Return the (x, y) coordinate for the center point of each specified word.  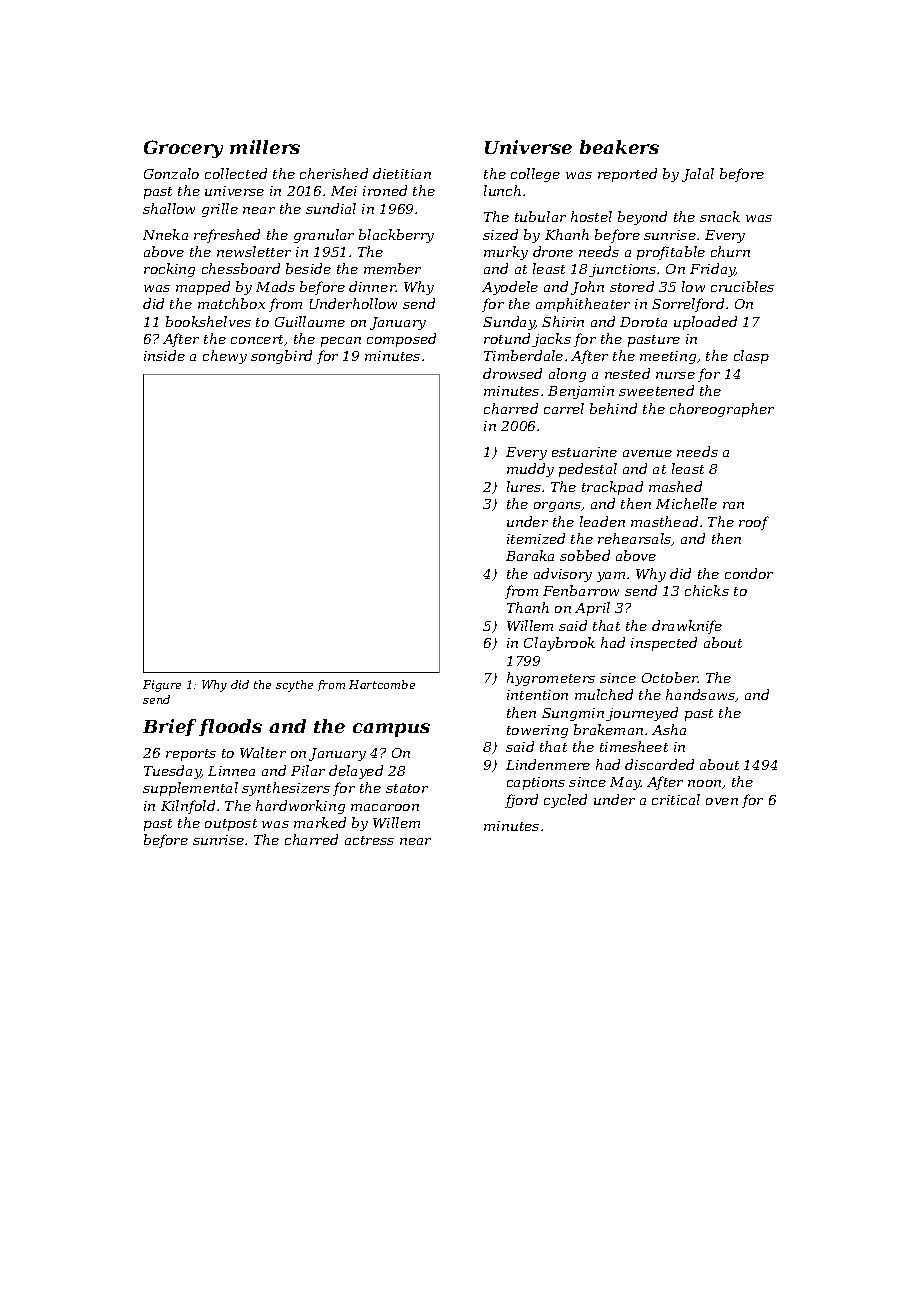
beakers (619, 147)
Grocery (183, 149)
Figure (162, 686)
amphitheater (583, 305)
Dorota (643, 322)
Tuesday (172, 772)
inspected (664, 644)
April (592, 609)
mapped (203, 288)
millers (265, 147)
